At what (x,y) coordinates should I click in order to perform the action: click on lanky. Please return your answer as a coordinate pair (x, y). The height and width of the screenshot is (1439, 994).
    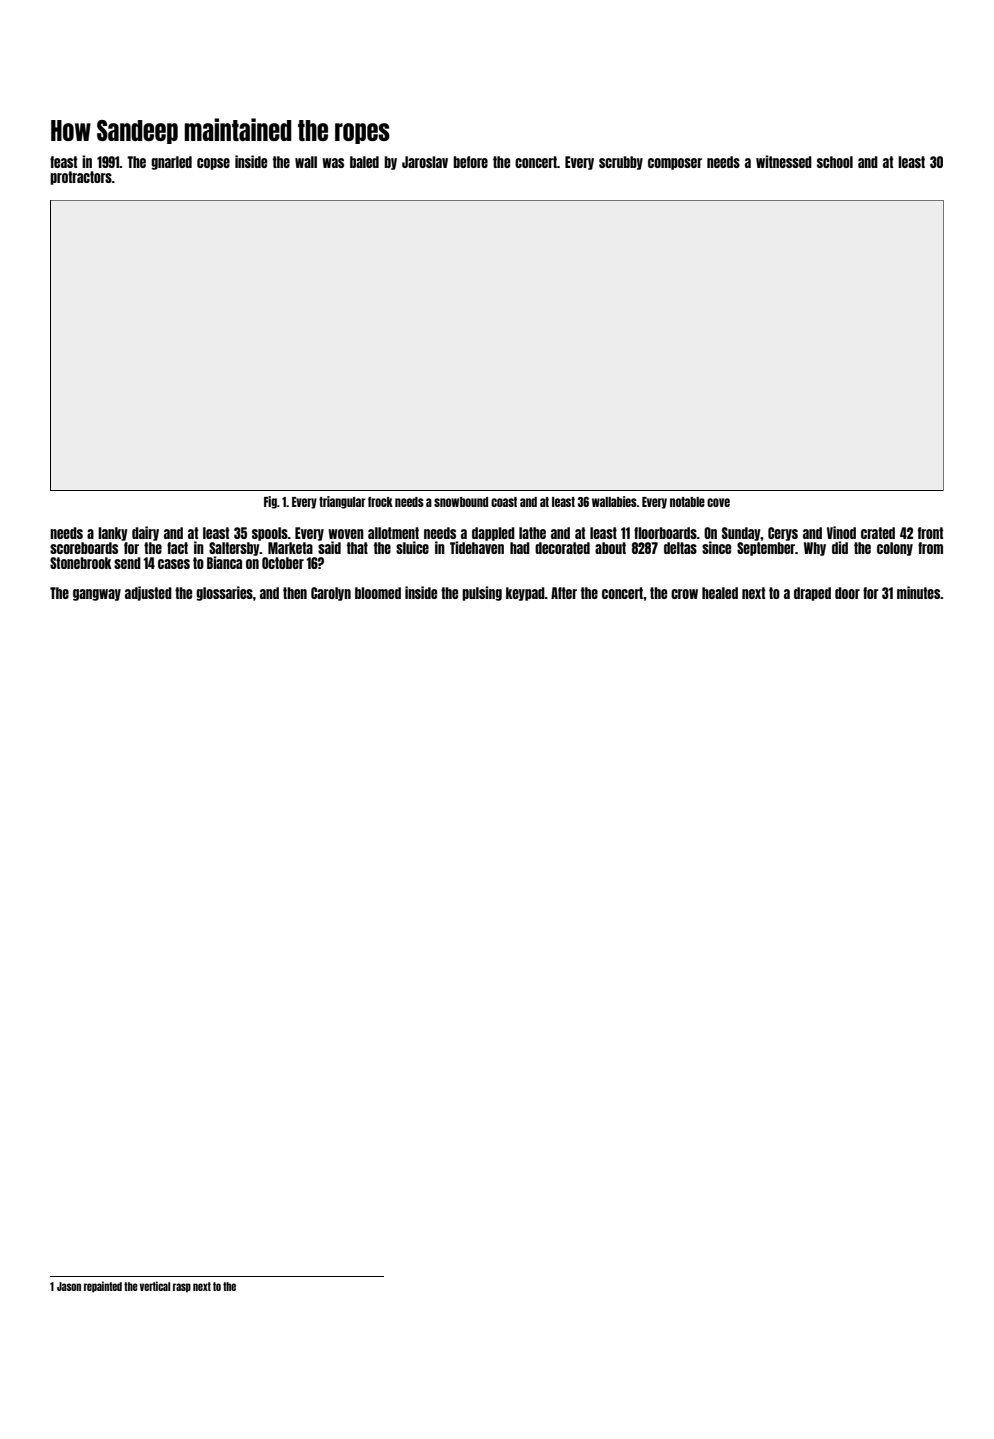
    Looking at the image, I should click on (113, 534).
